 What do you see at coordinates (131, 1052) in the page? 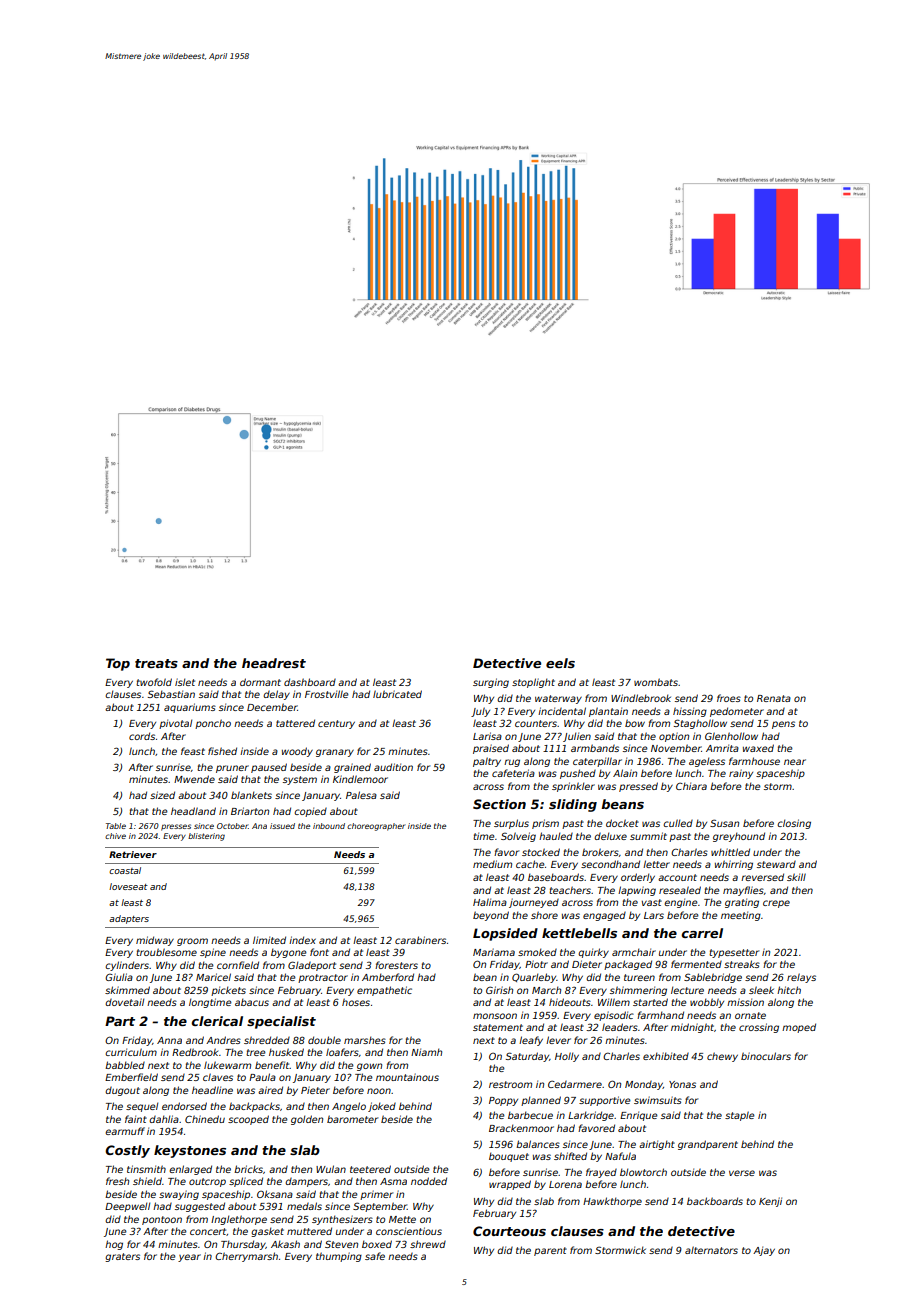
I see `curriculum` at bounding box center [131, 1052].
